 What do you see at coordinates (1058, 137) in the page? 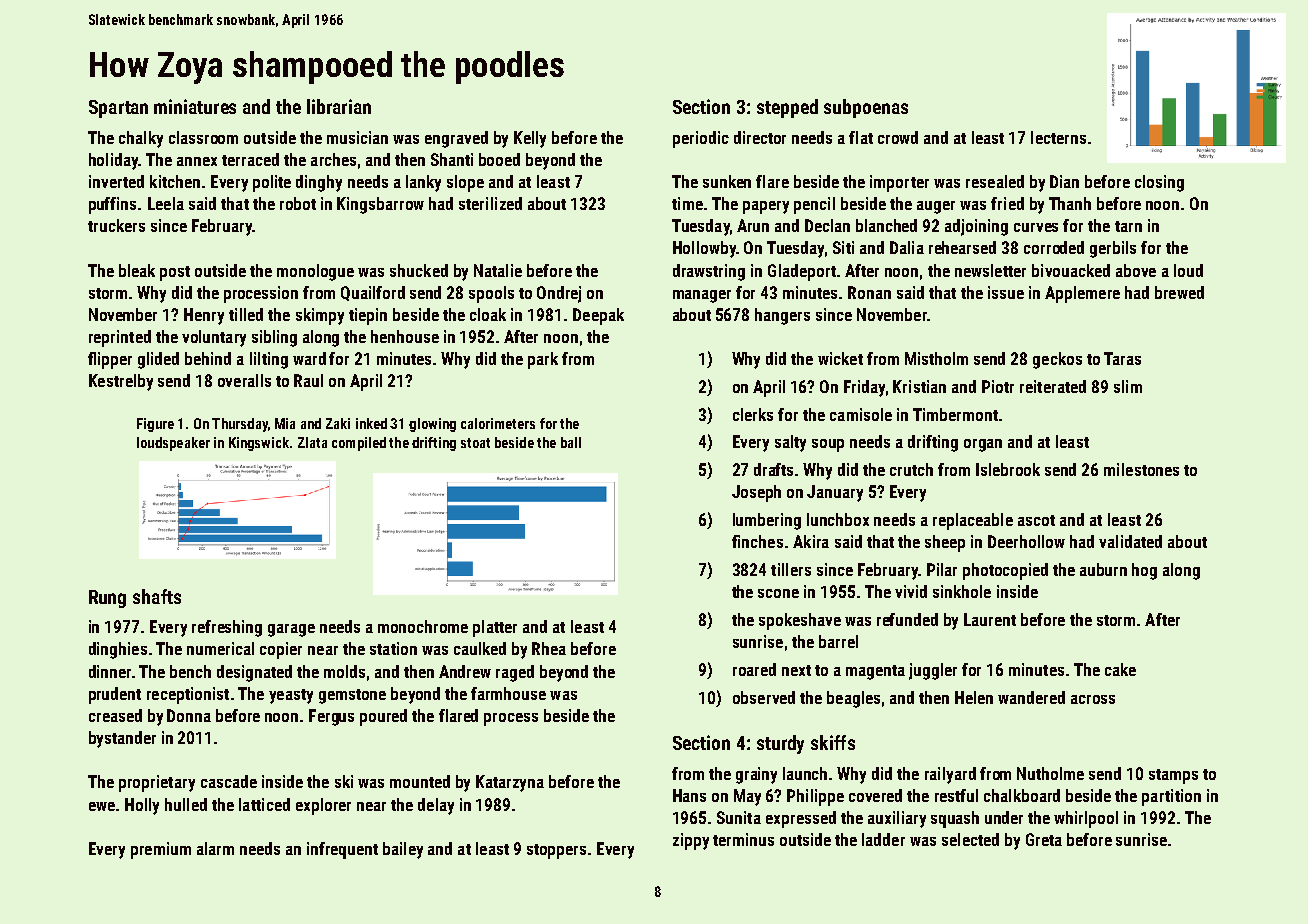
I see `lecterns` at bounding box center [1058, 137].
